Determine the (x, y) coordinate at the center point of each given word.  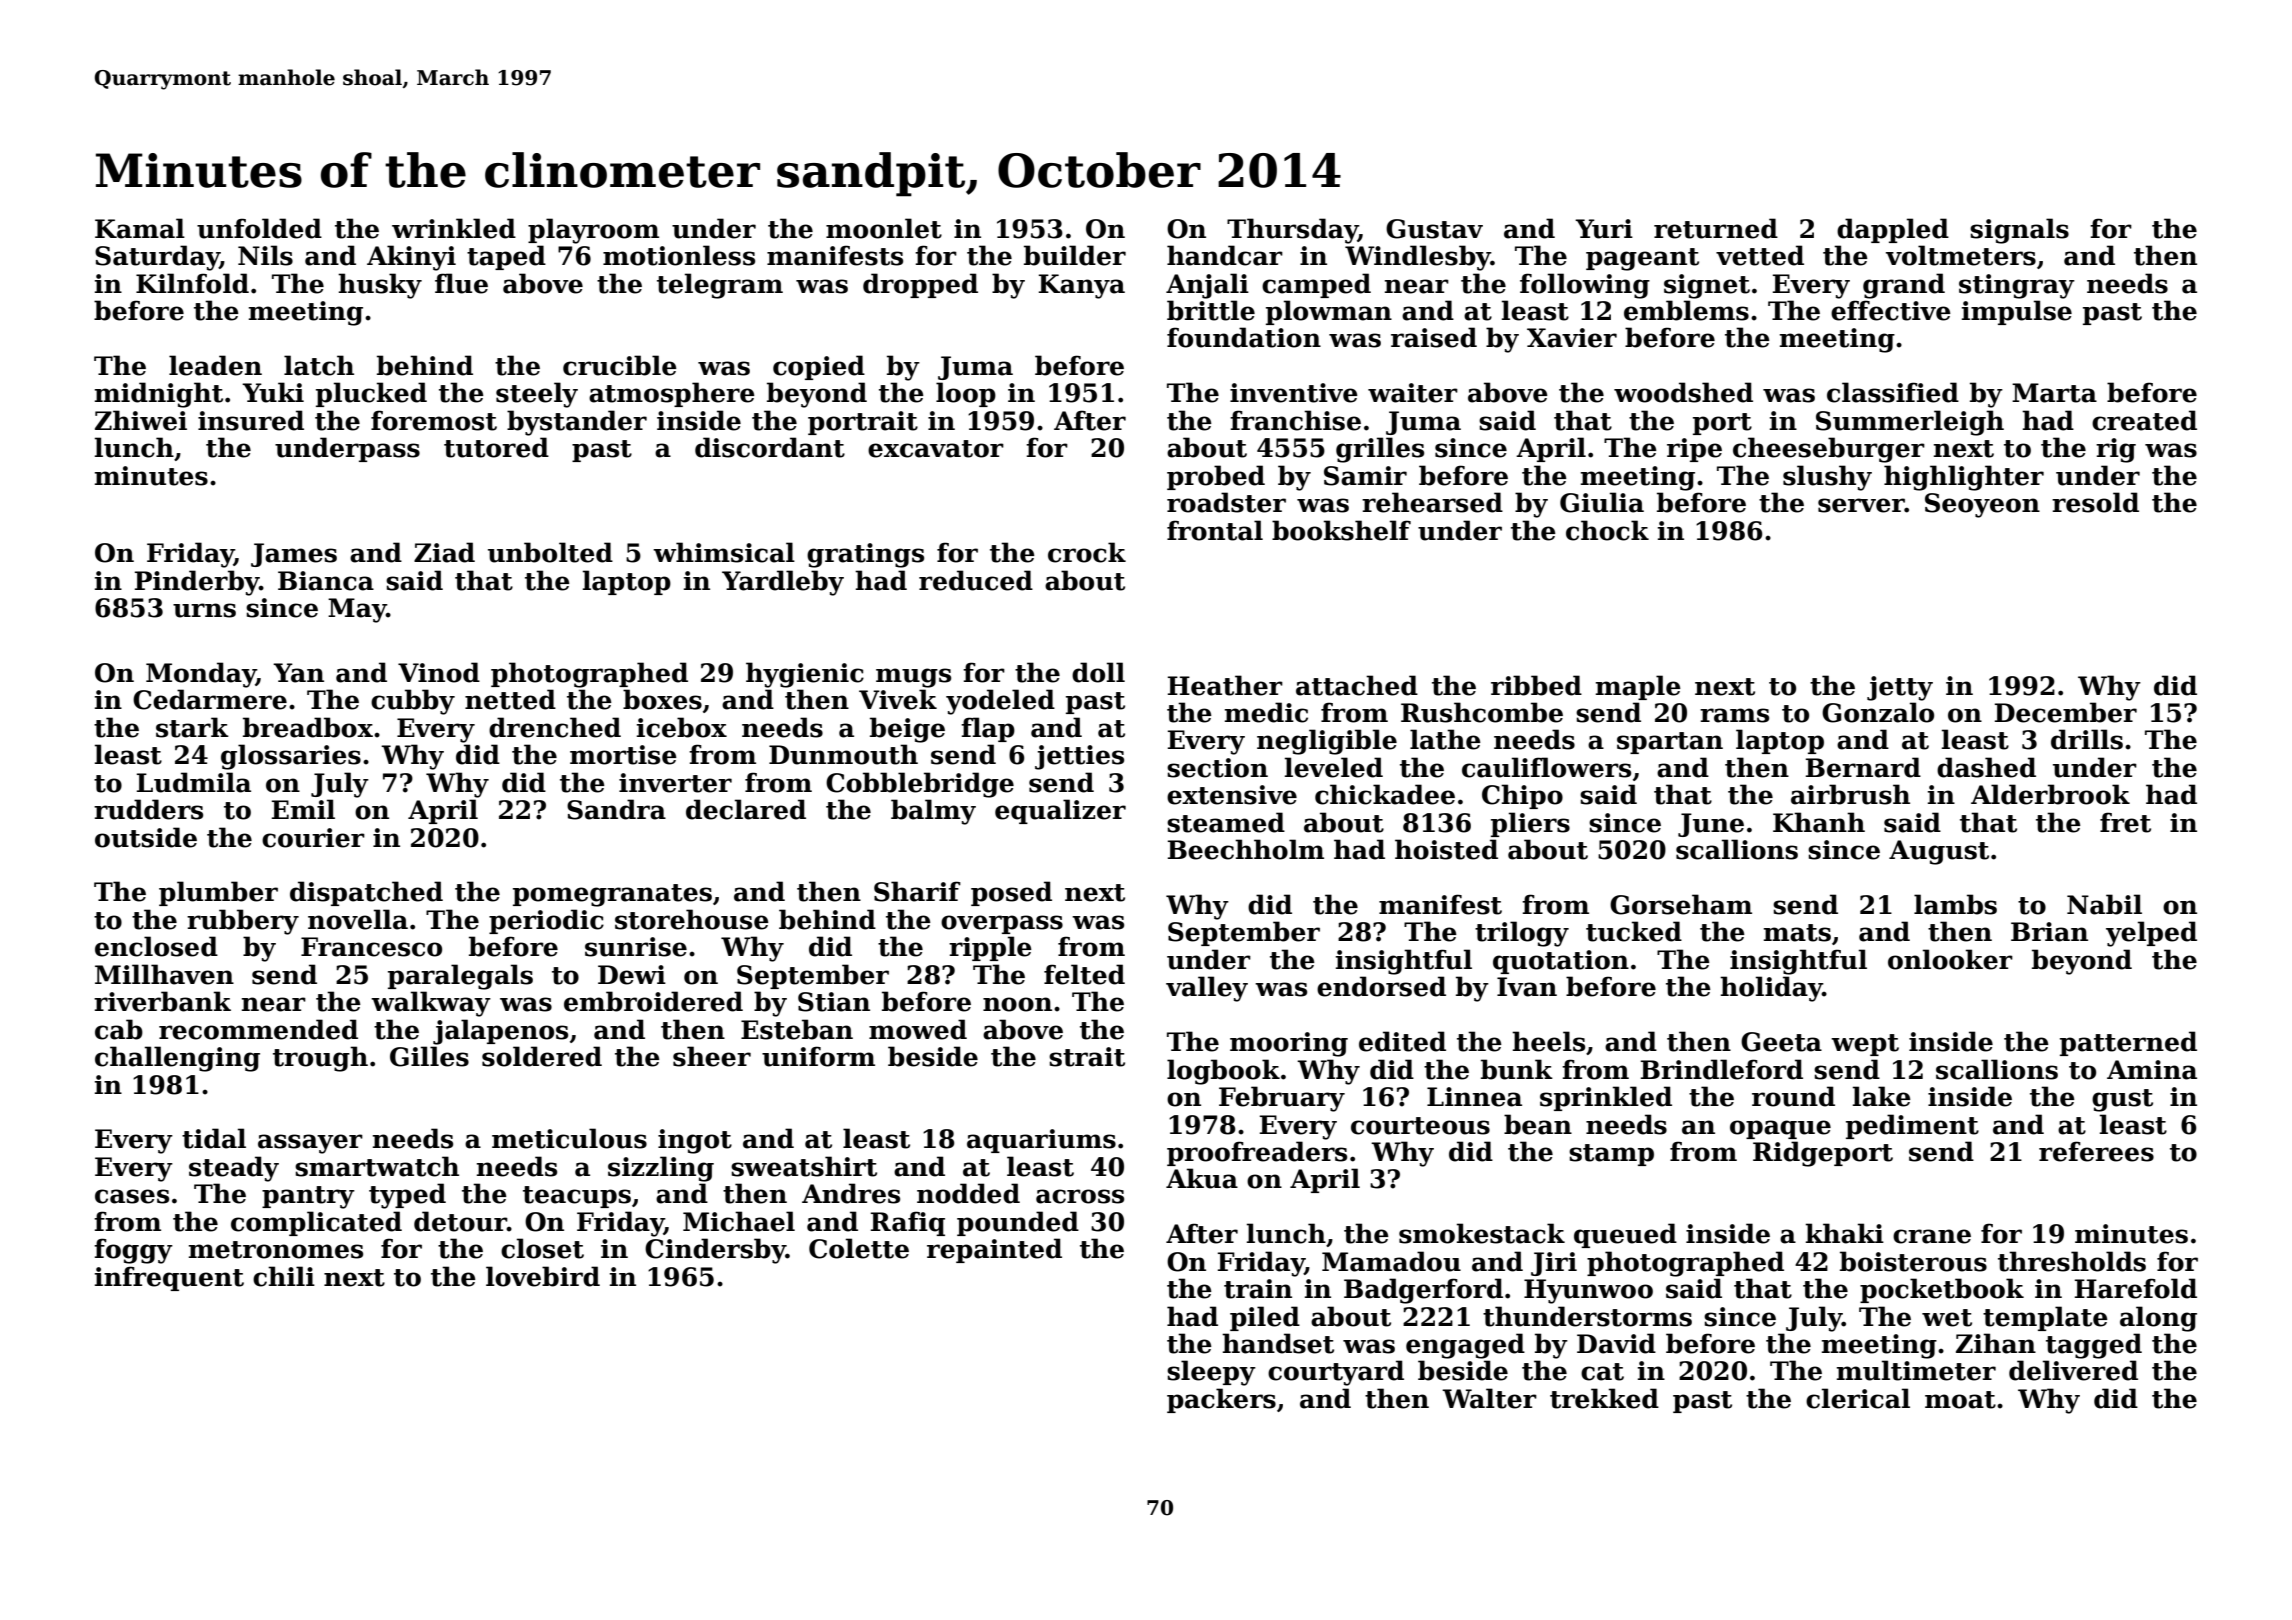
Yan (298, 673)
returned (1716, 228)
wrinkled (454, 228)
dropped (920, 285)
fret (2125, 822)
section (1217, 768)
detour (460, 1221)
